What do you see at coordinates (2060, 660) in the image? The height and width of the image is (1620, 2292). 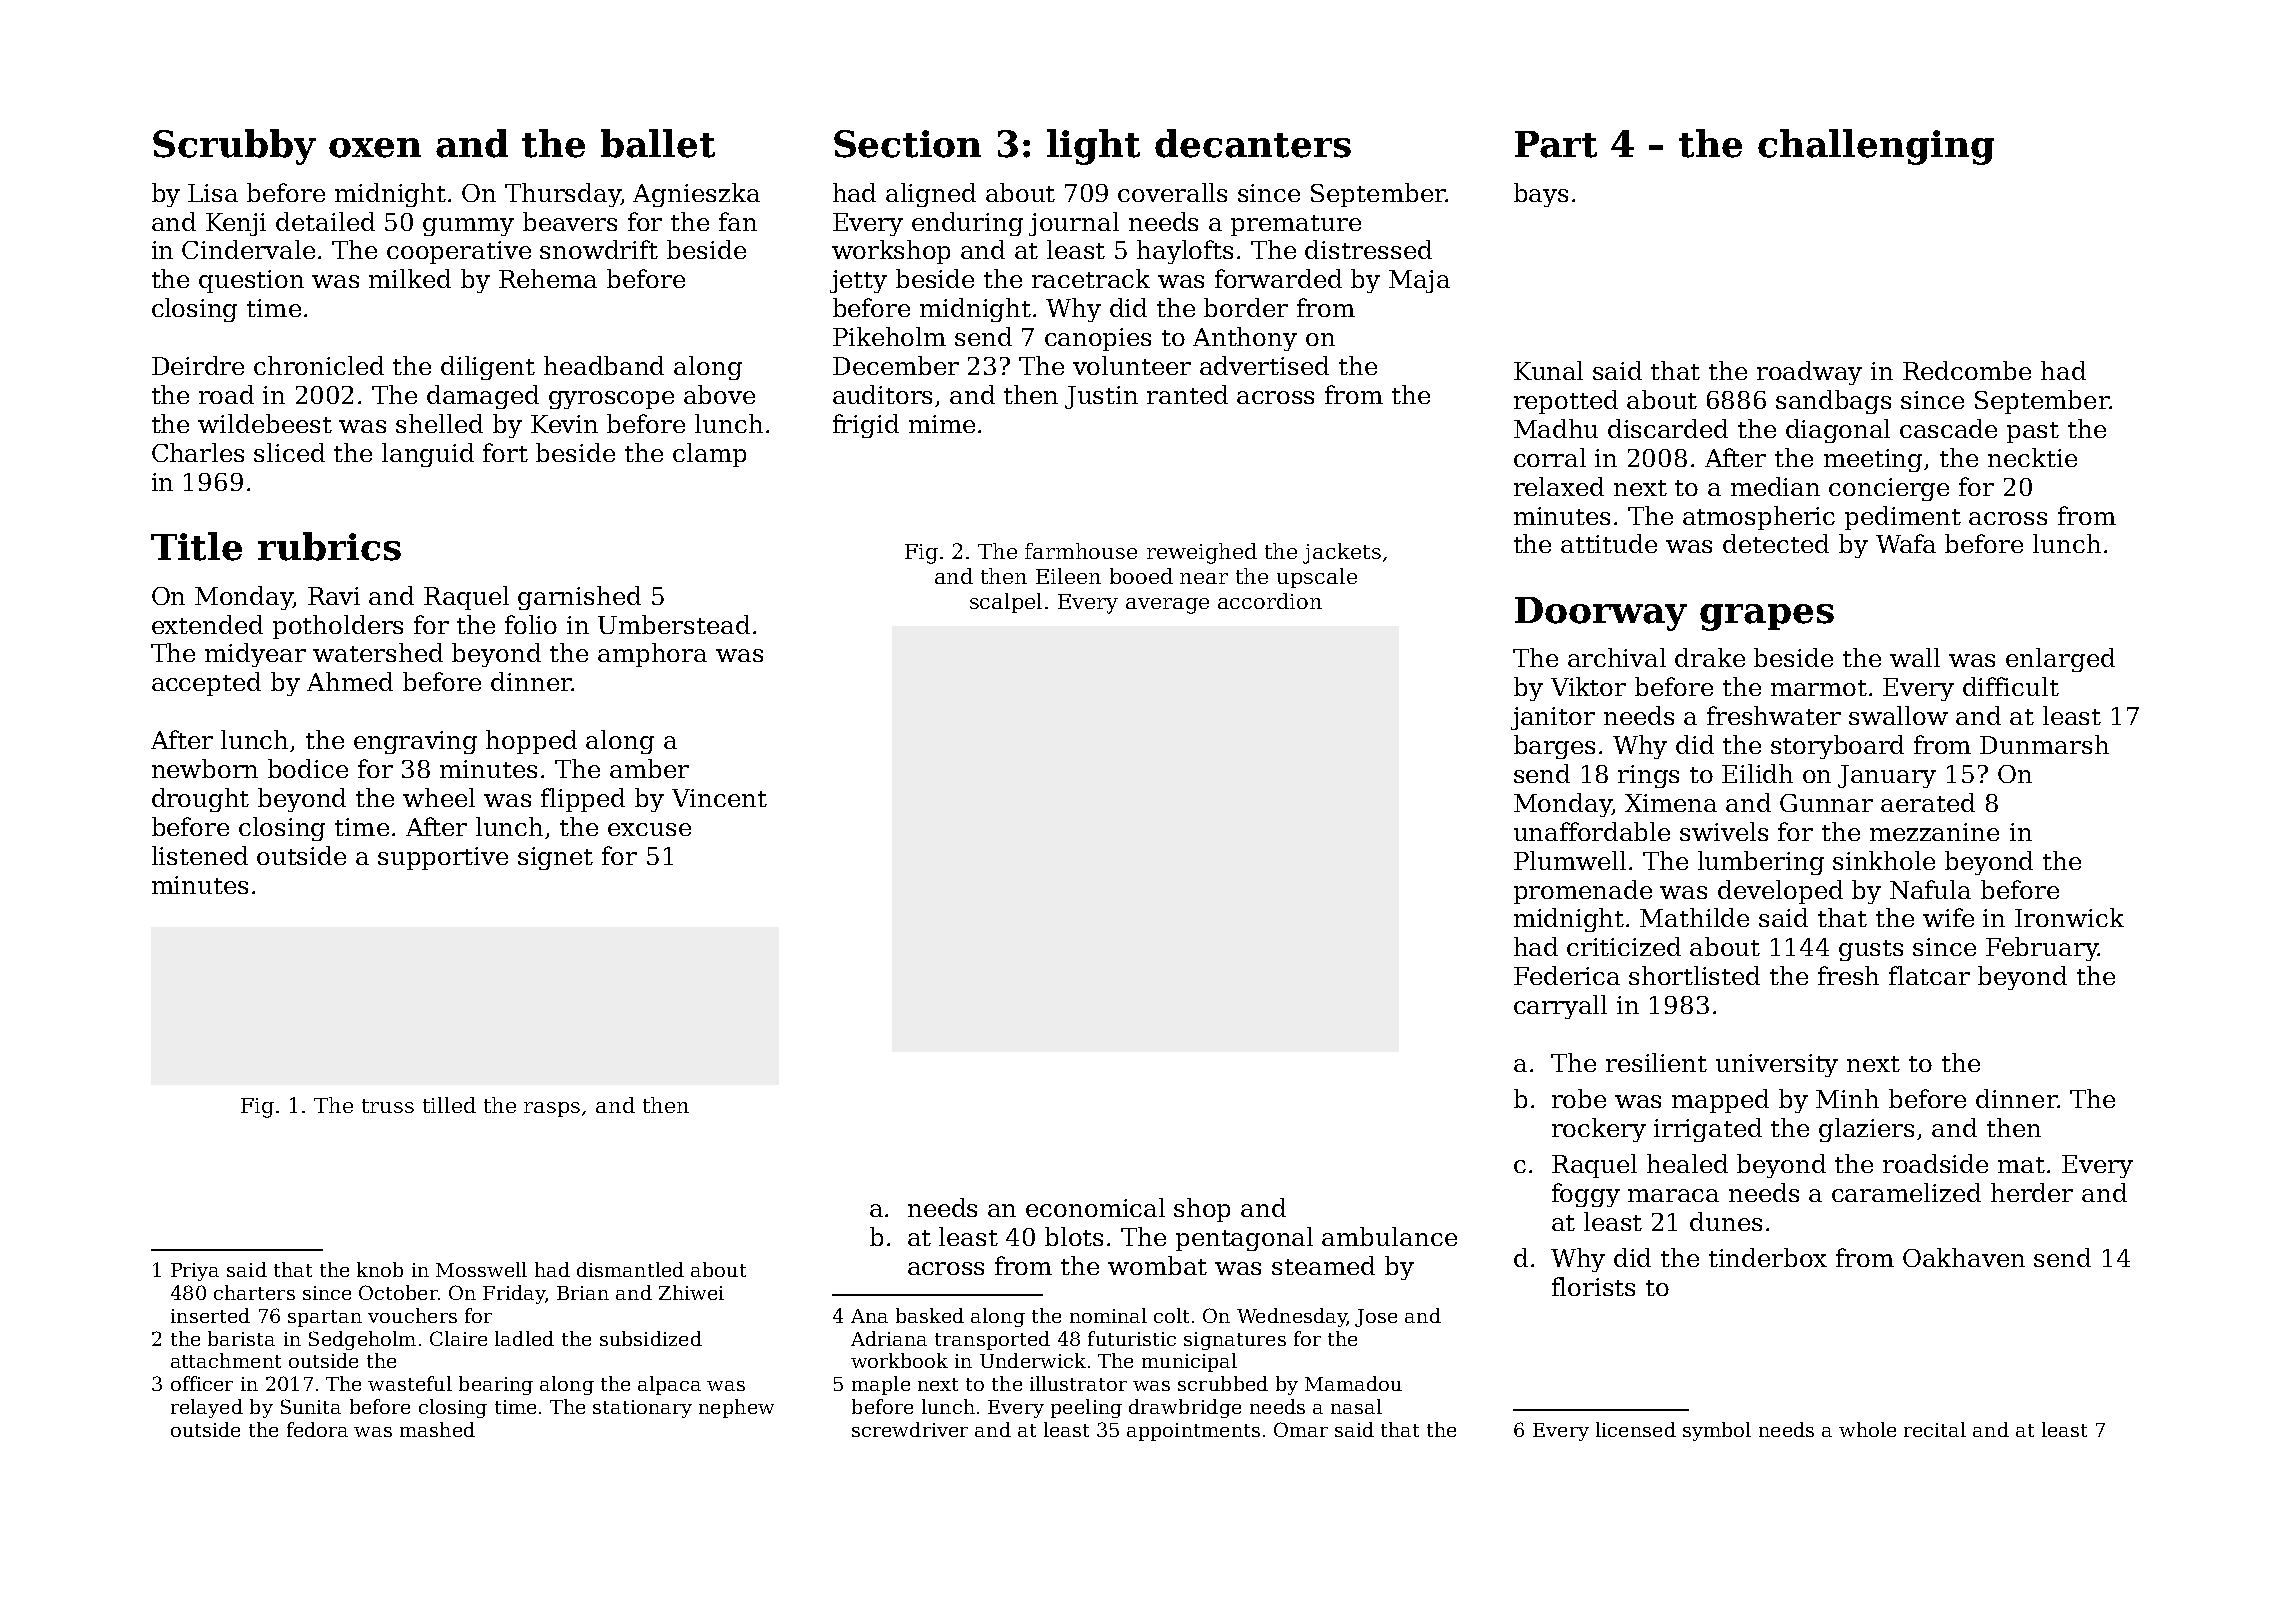 I see `enlarged` at bounding box center [2060, 660].
